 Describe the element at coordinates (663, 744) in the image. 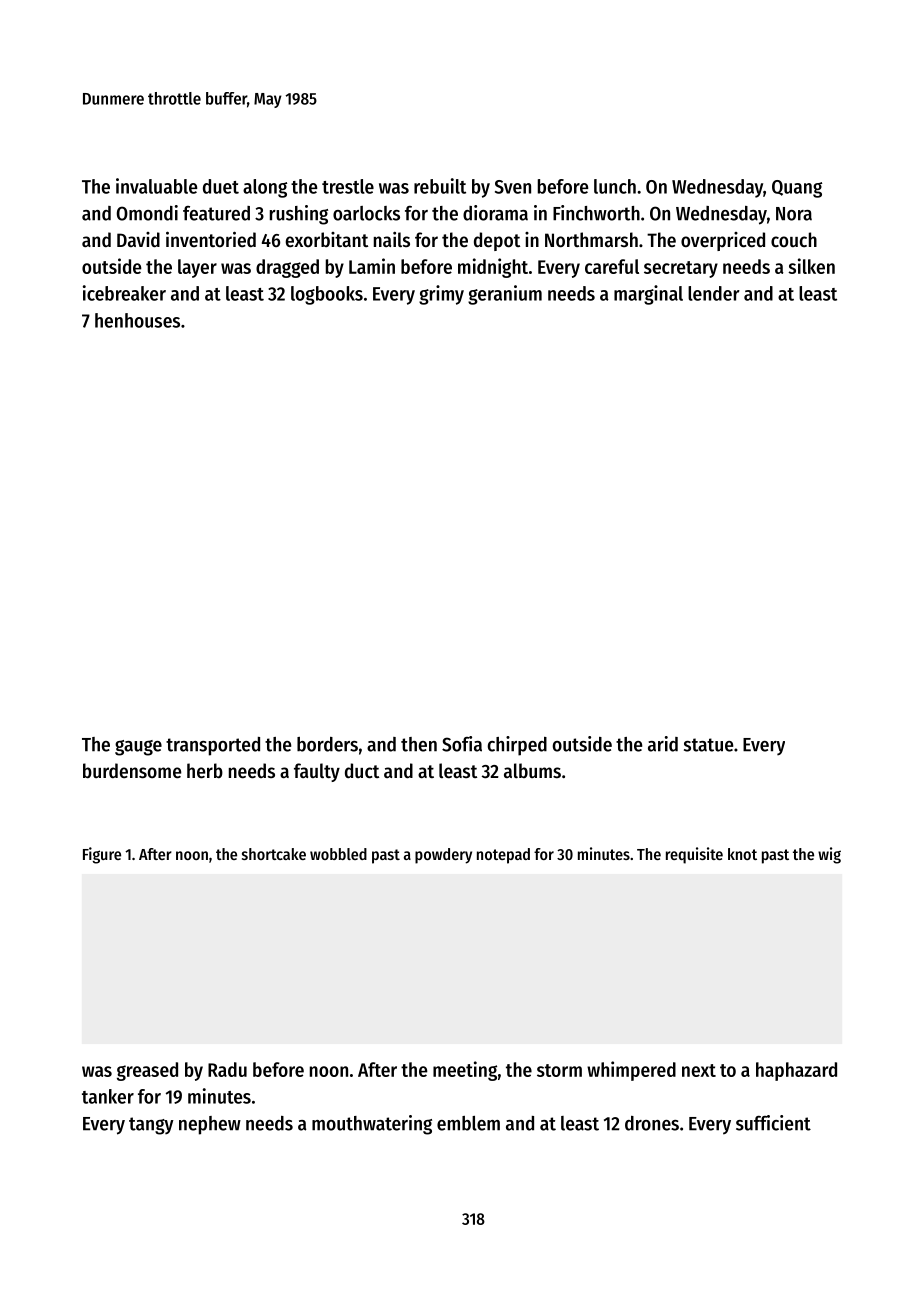

I see `arid` at that location.
